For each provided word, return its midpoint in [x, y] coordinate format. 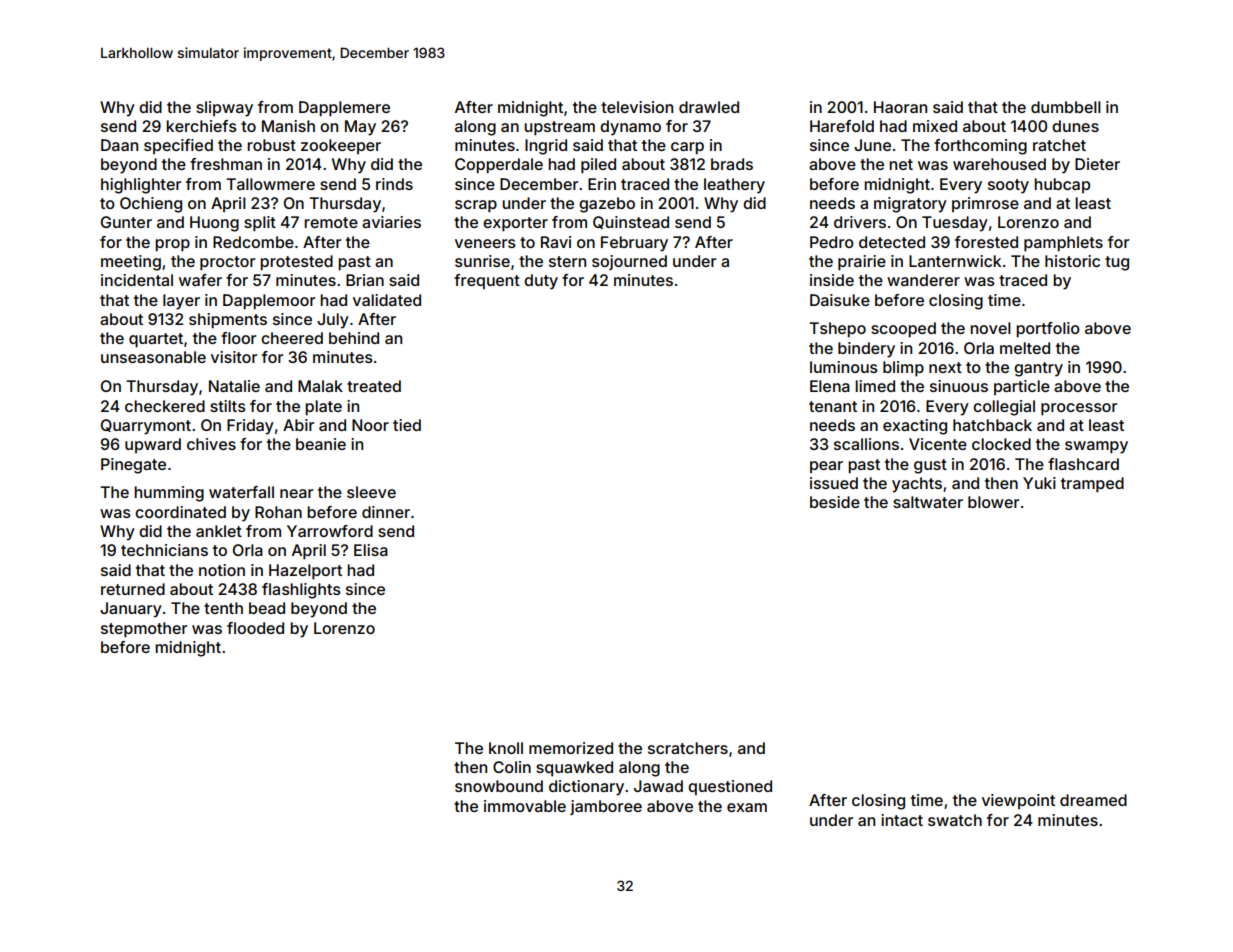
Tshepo [837, 330]
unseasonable [153, 357]
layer [181, 302]
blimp [903, 369]
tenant [833, 406]
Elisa [371, 550]
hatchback [992, 425]
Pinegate [133, 466]
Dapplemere [344, 109]
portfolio [1048, 330]
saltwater [928, 502]
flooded [255, 628]
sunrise [482, 261]
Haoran [900, 107]
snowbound [499, 786]
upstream [559, 128]
